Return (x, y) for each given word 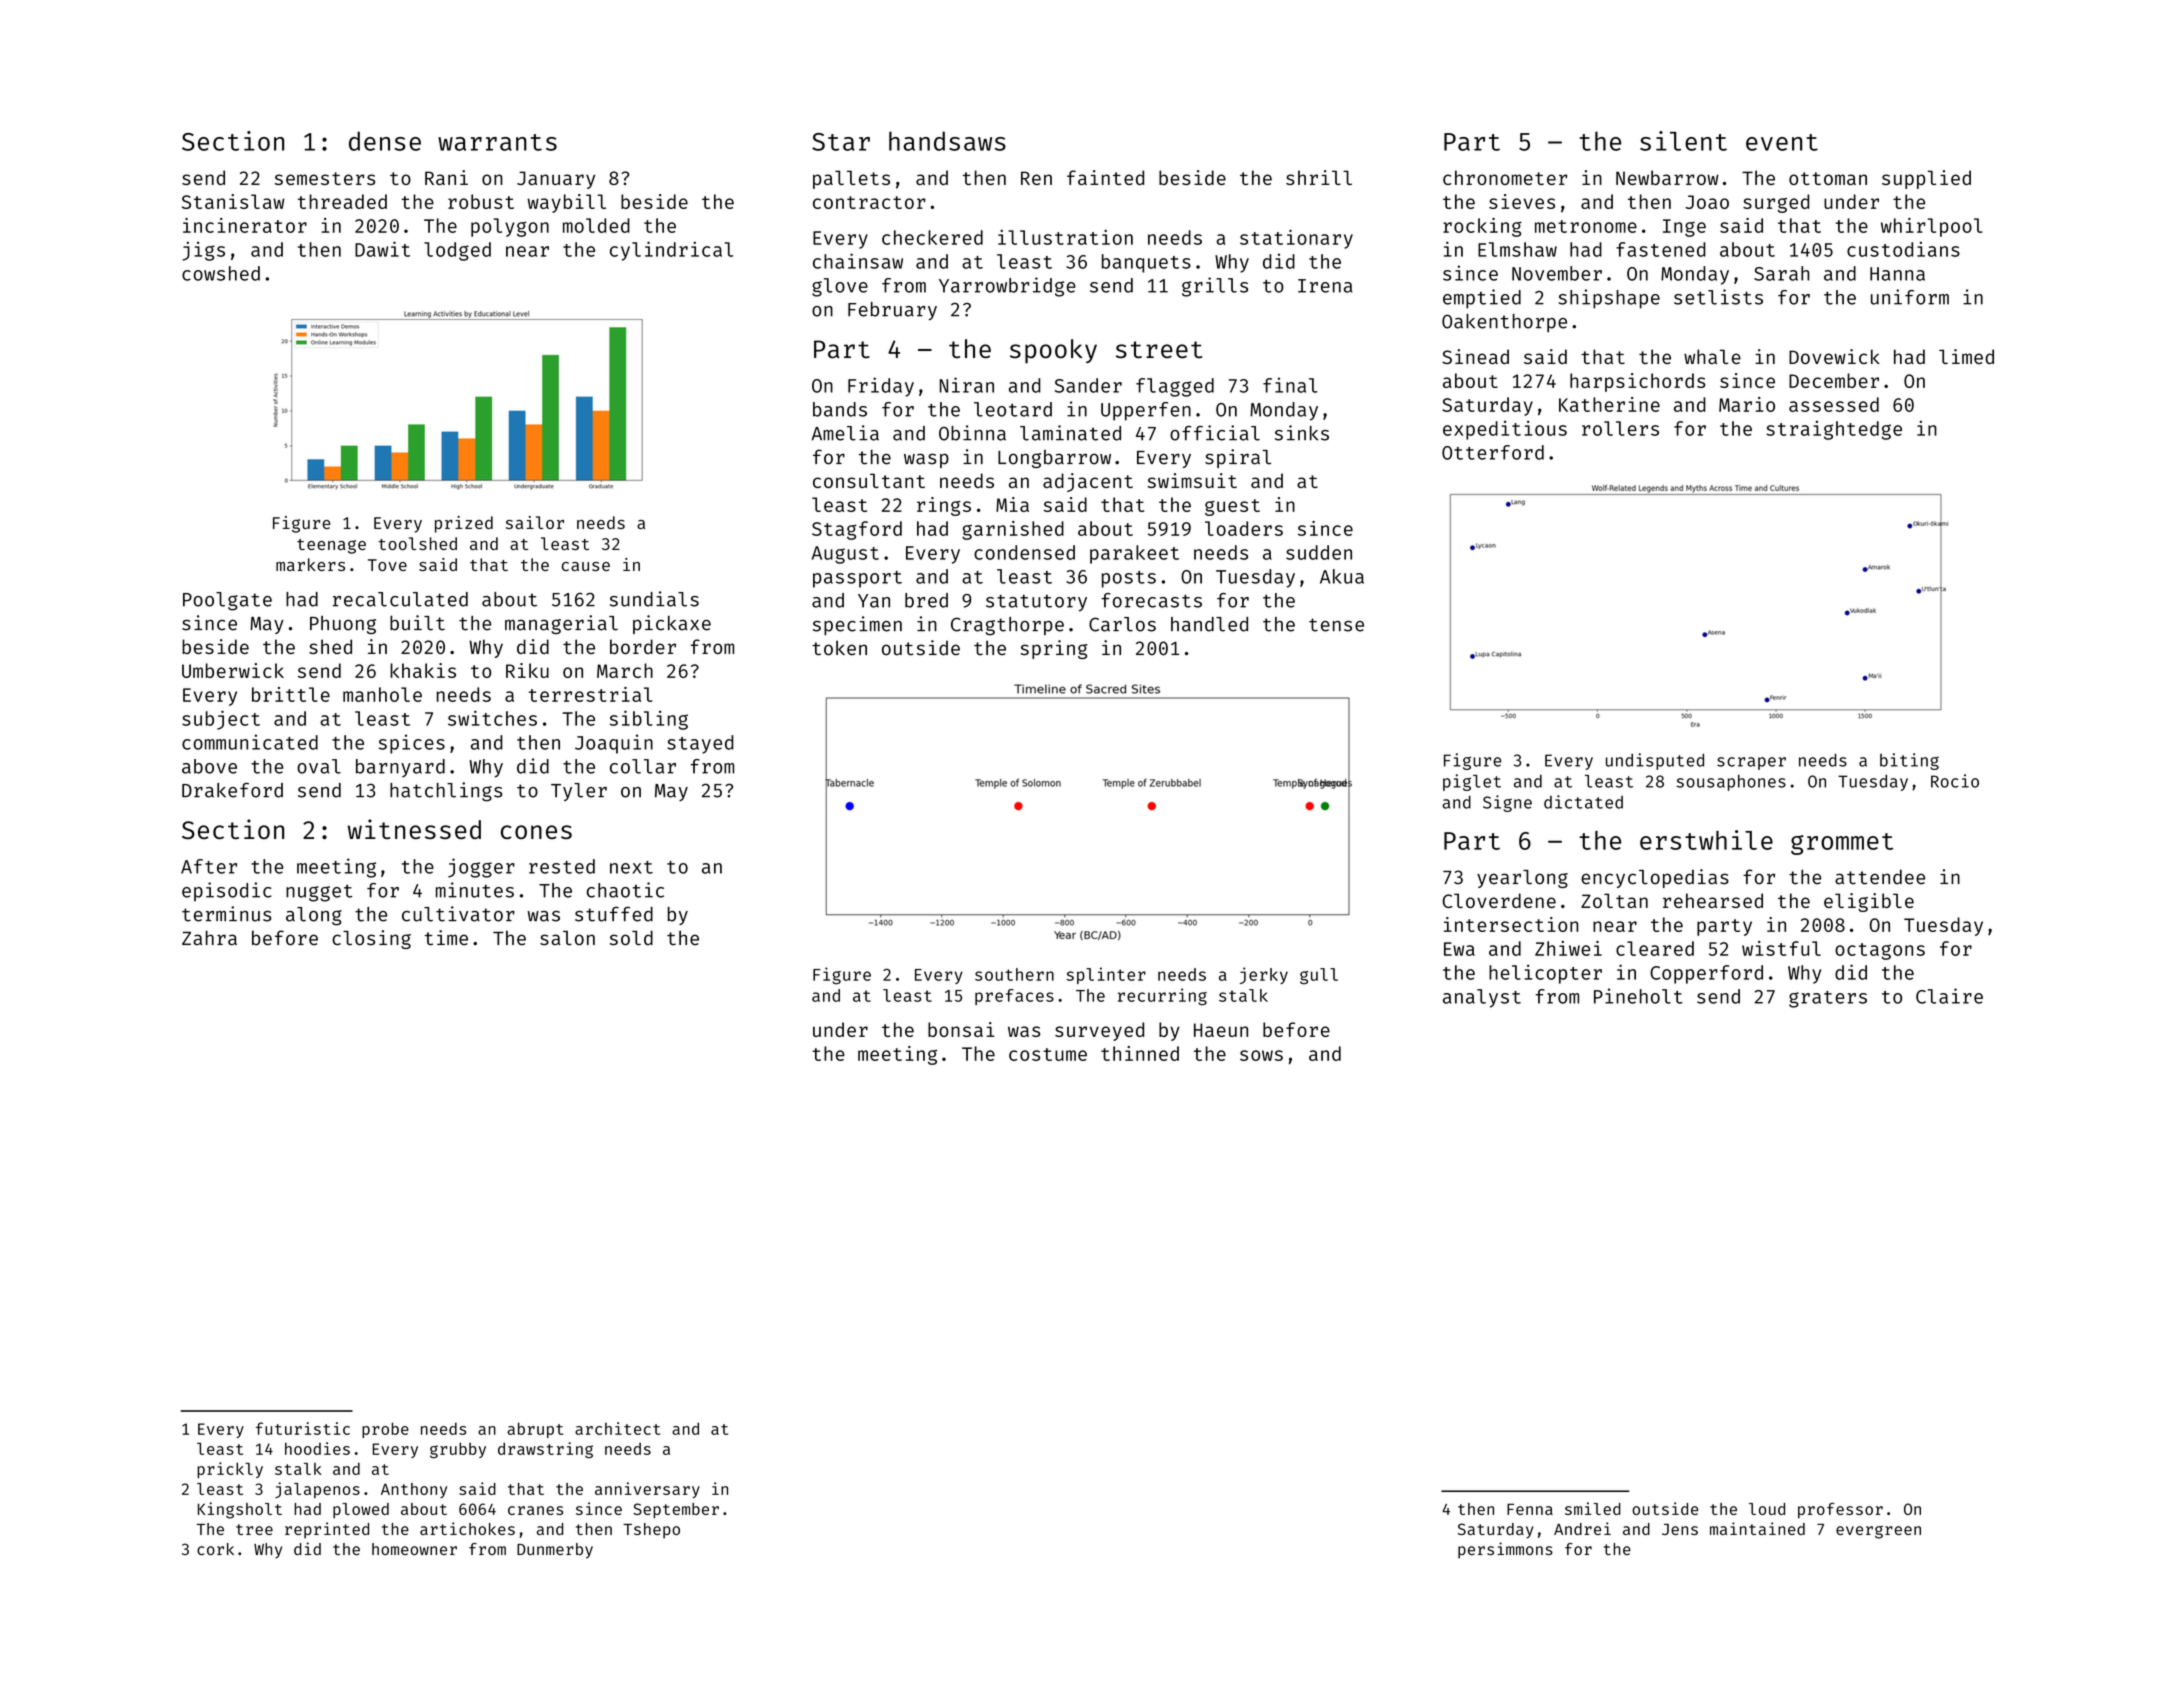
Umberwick (233, 670)
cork (215, 1549)
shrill (1319, 177)
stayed (700, 744)
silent (1683, 141)
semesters (325, 178)
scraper (1751, 763)
